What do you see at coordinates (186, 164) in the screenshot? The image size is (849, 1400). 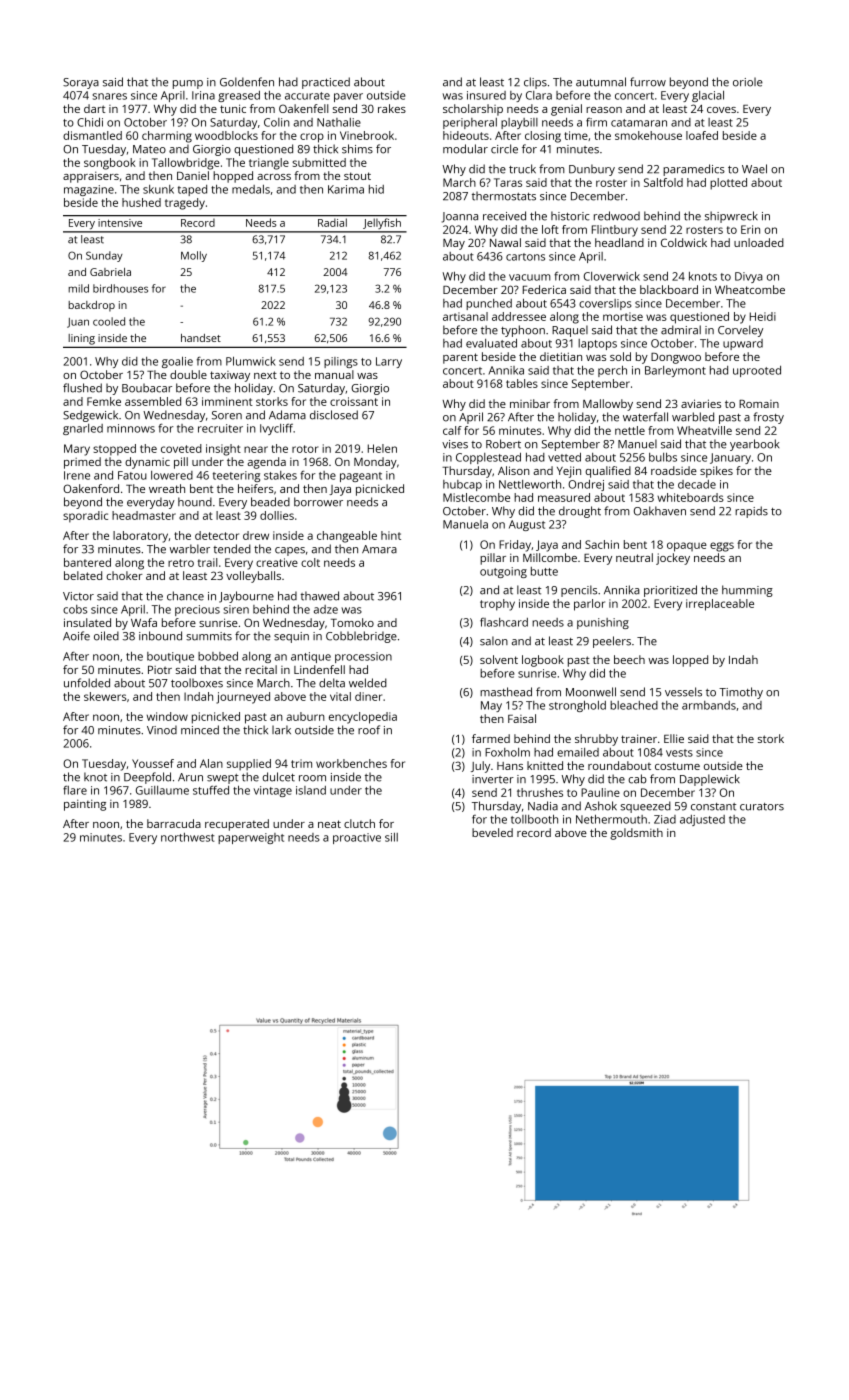 I see `Tallowbridge` at bounding box center [186, 164].
